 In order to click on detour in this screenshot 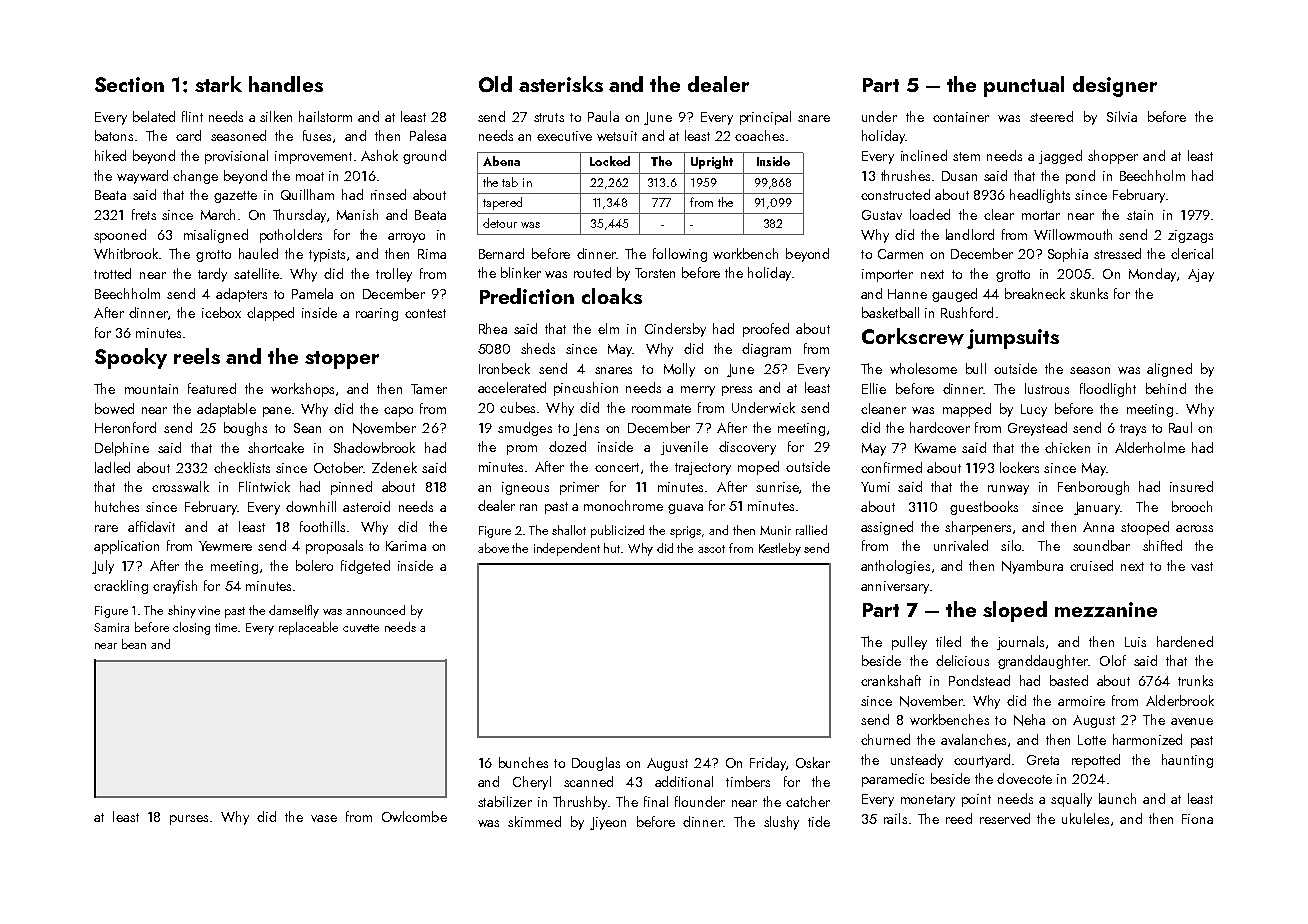, I will do `click(500, 223)`.
